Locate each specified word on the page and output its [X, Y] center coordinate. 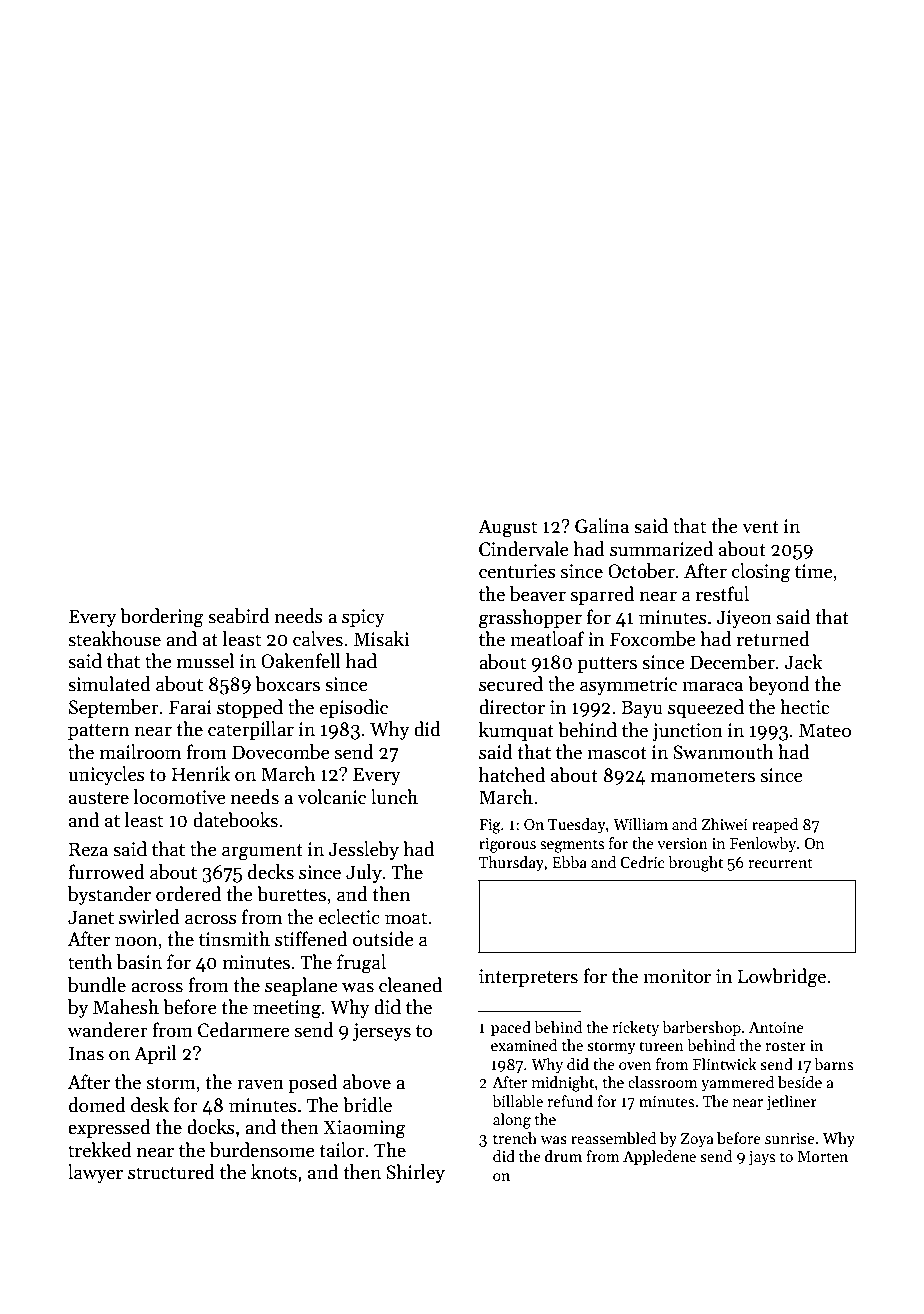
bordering [162, 618]
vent [760, 527]
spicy [363, 618]
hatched [512, 775]
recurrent [780, 863]
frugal [361, 964]
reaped [775, 825]
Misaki [381, 639]
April [155, 1054]
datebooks [235, 820]
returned [773, 639]
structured [171, 1172]
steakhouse [114, 639]
